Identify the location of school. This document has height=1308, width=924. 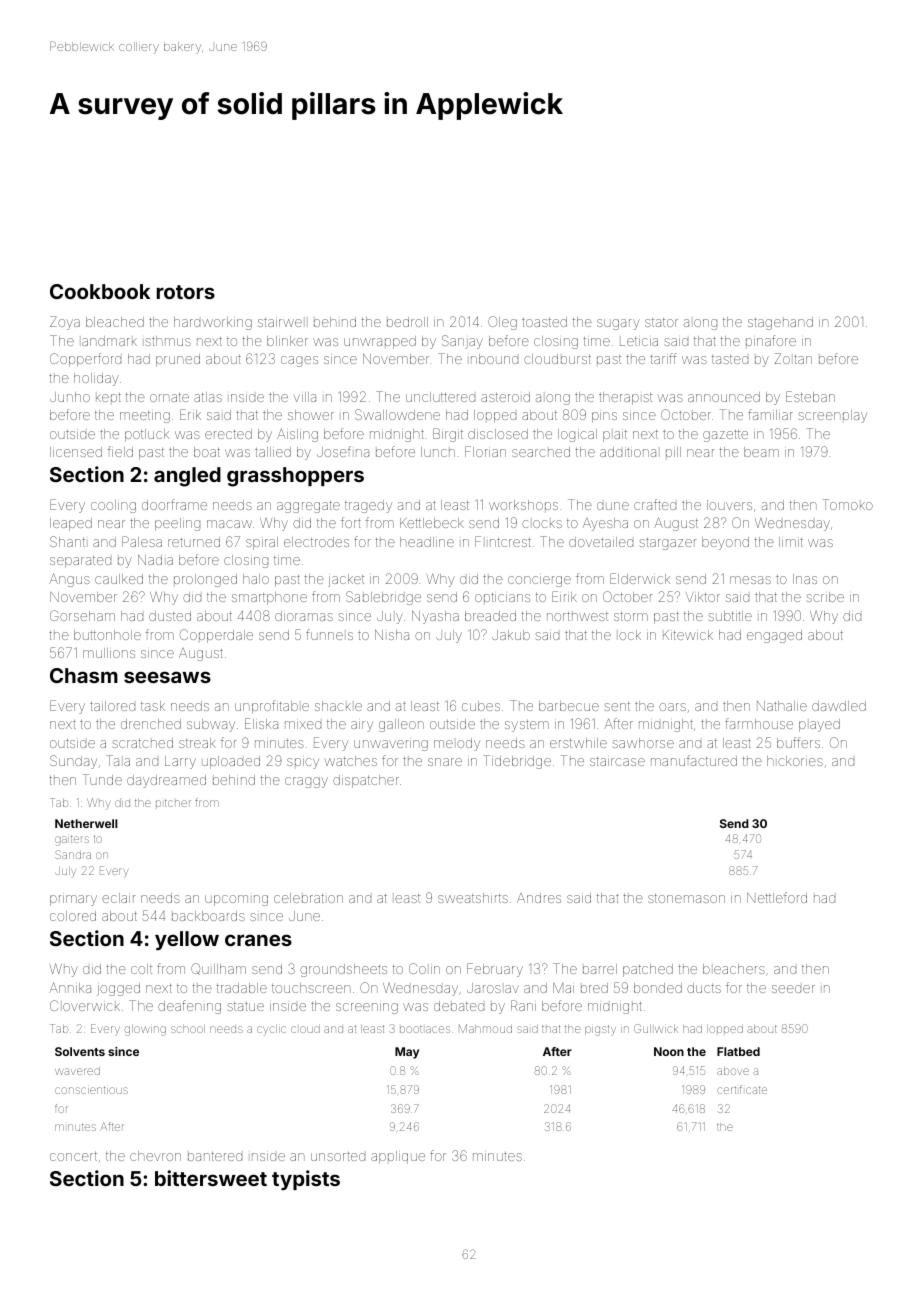
(188, 1029).
